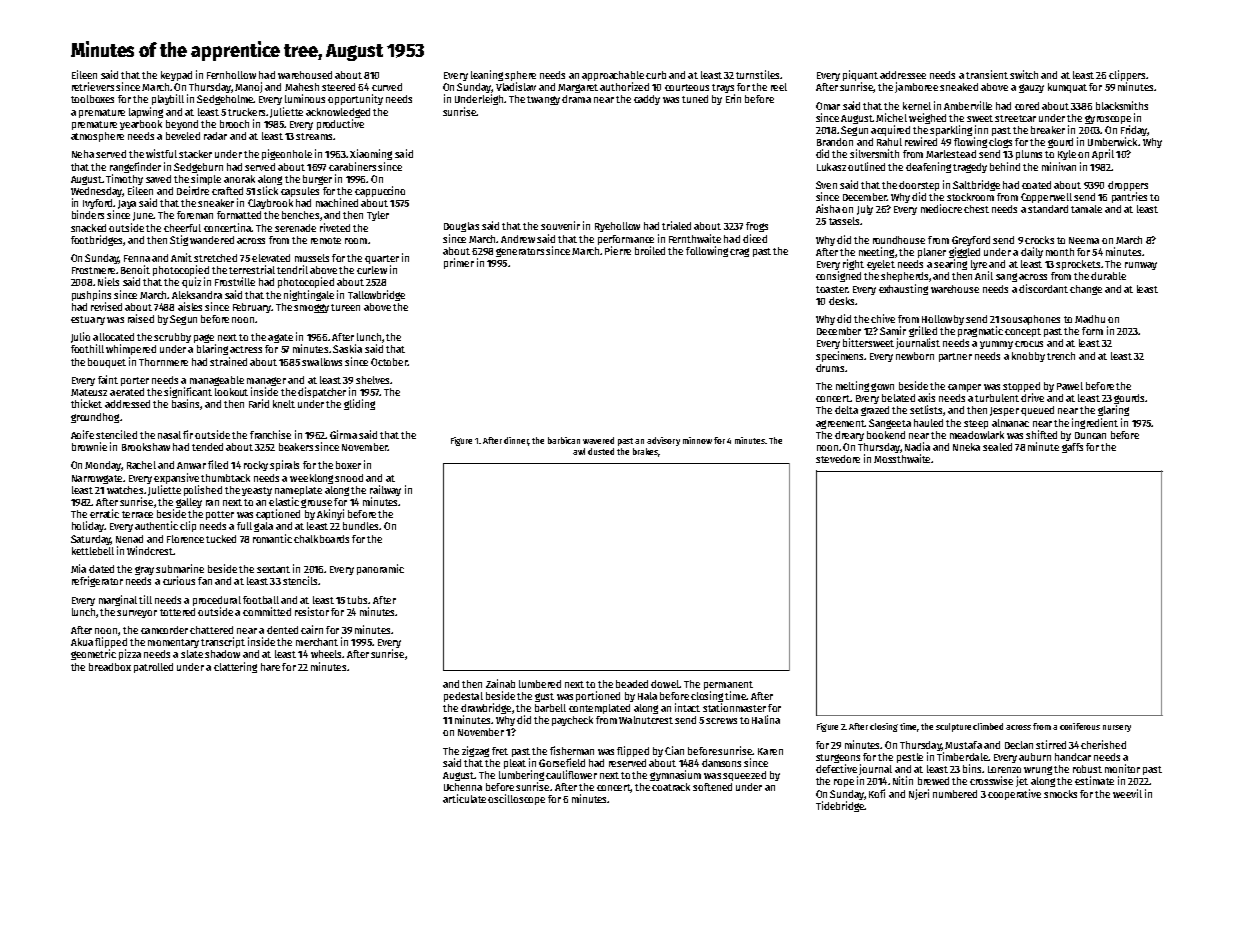 The width and height of the page is (1233, 952). I want to click on fret, so click(500, 751).
